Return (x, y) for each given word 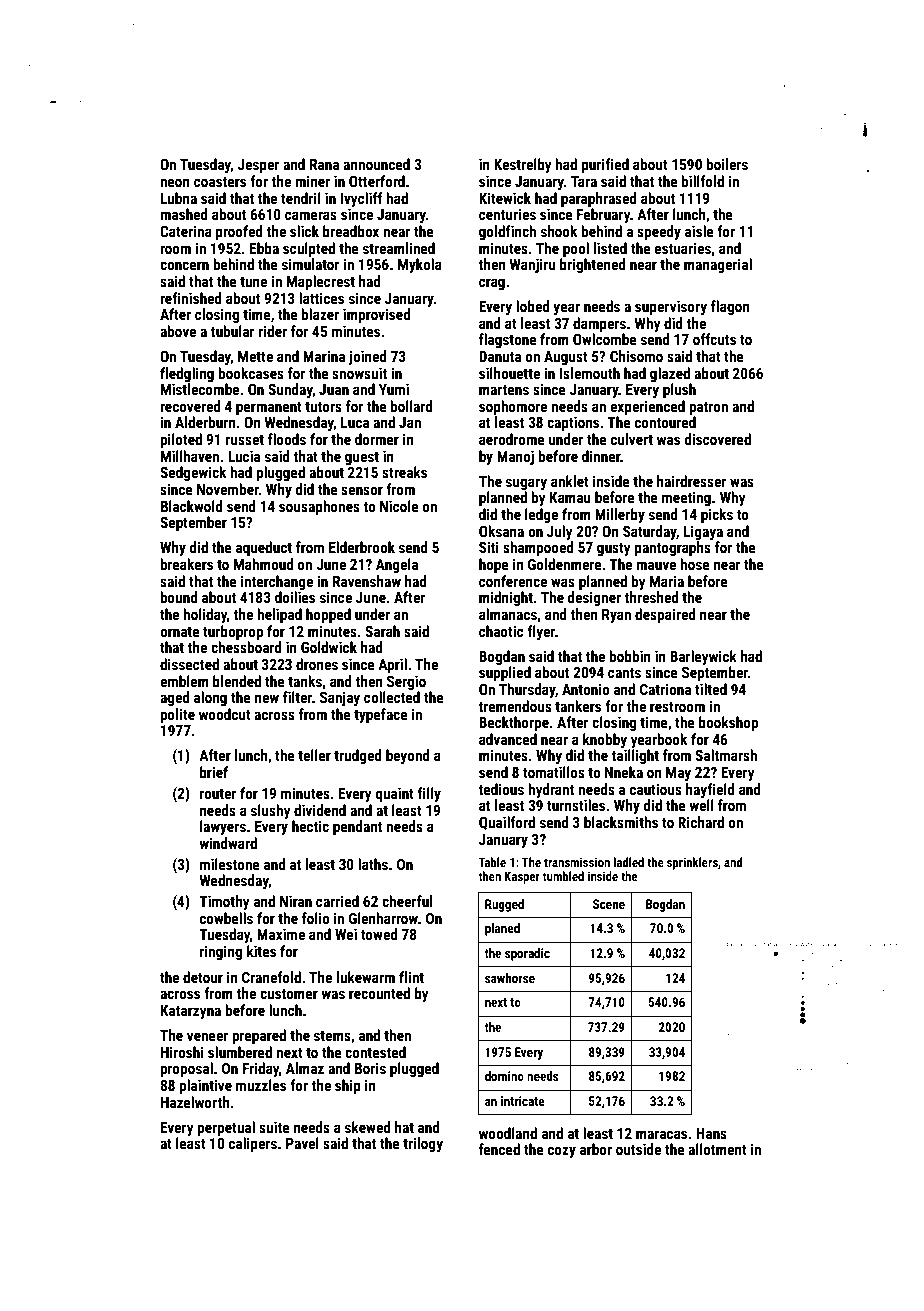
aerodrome (512, 439)
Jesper (258, 166)
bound (179, 597)
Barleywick (703, 657)
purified (605, 165)
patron (708, 408)
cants (624, 673)
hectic (310, 826)
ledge (541, 515)
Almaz (305, 1068)
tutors (323, 407)
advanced (508, 739)
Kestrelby (523, 165)
